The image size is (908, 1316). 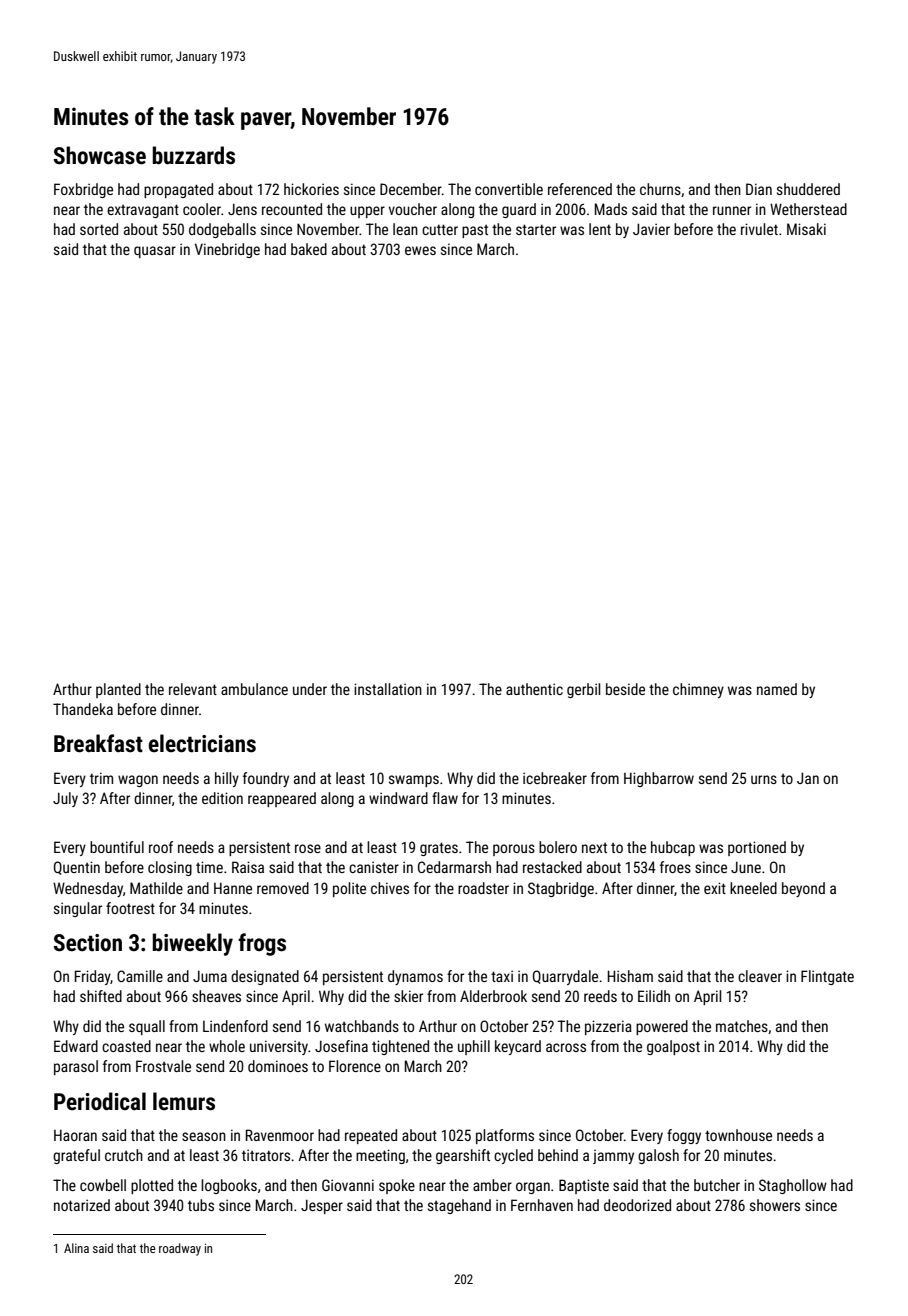 I want to click on shuddered, so click(x=808, y=189).
